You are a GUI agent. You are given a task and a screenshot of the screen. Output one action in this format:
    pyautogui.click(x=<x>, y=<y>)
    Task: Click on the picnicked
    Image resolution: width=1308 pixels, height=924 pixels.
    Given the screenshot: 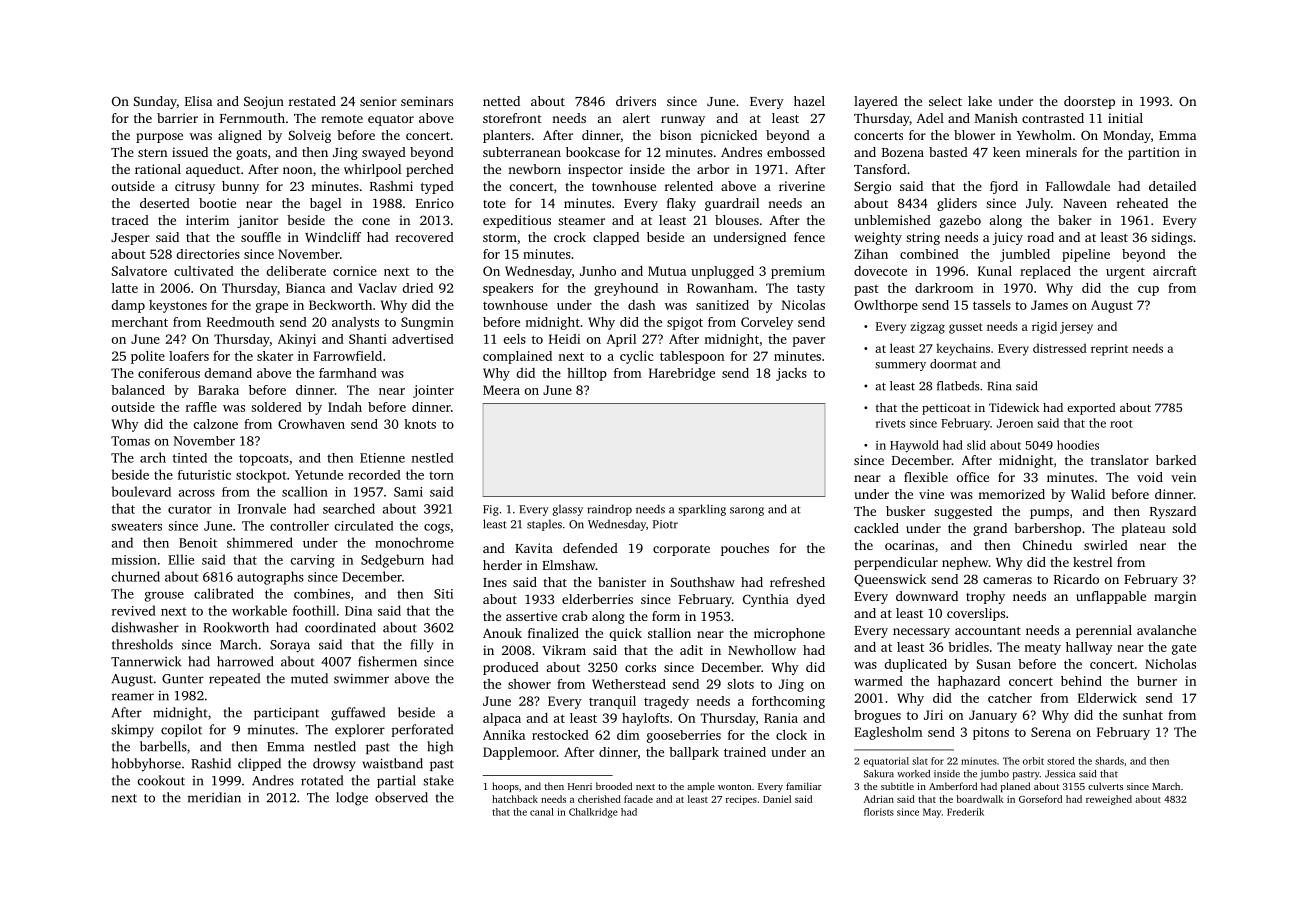 What is the action you would take?
    pyautogui.click(x=728, y=136)
